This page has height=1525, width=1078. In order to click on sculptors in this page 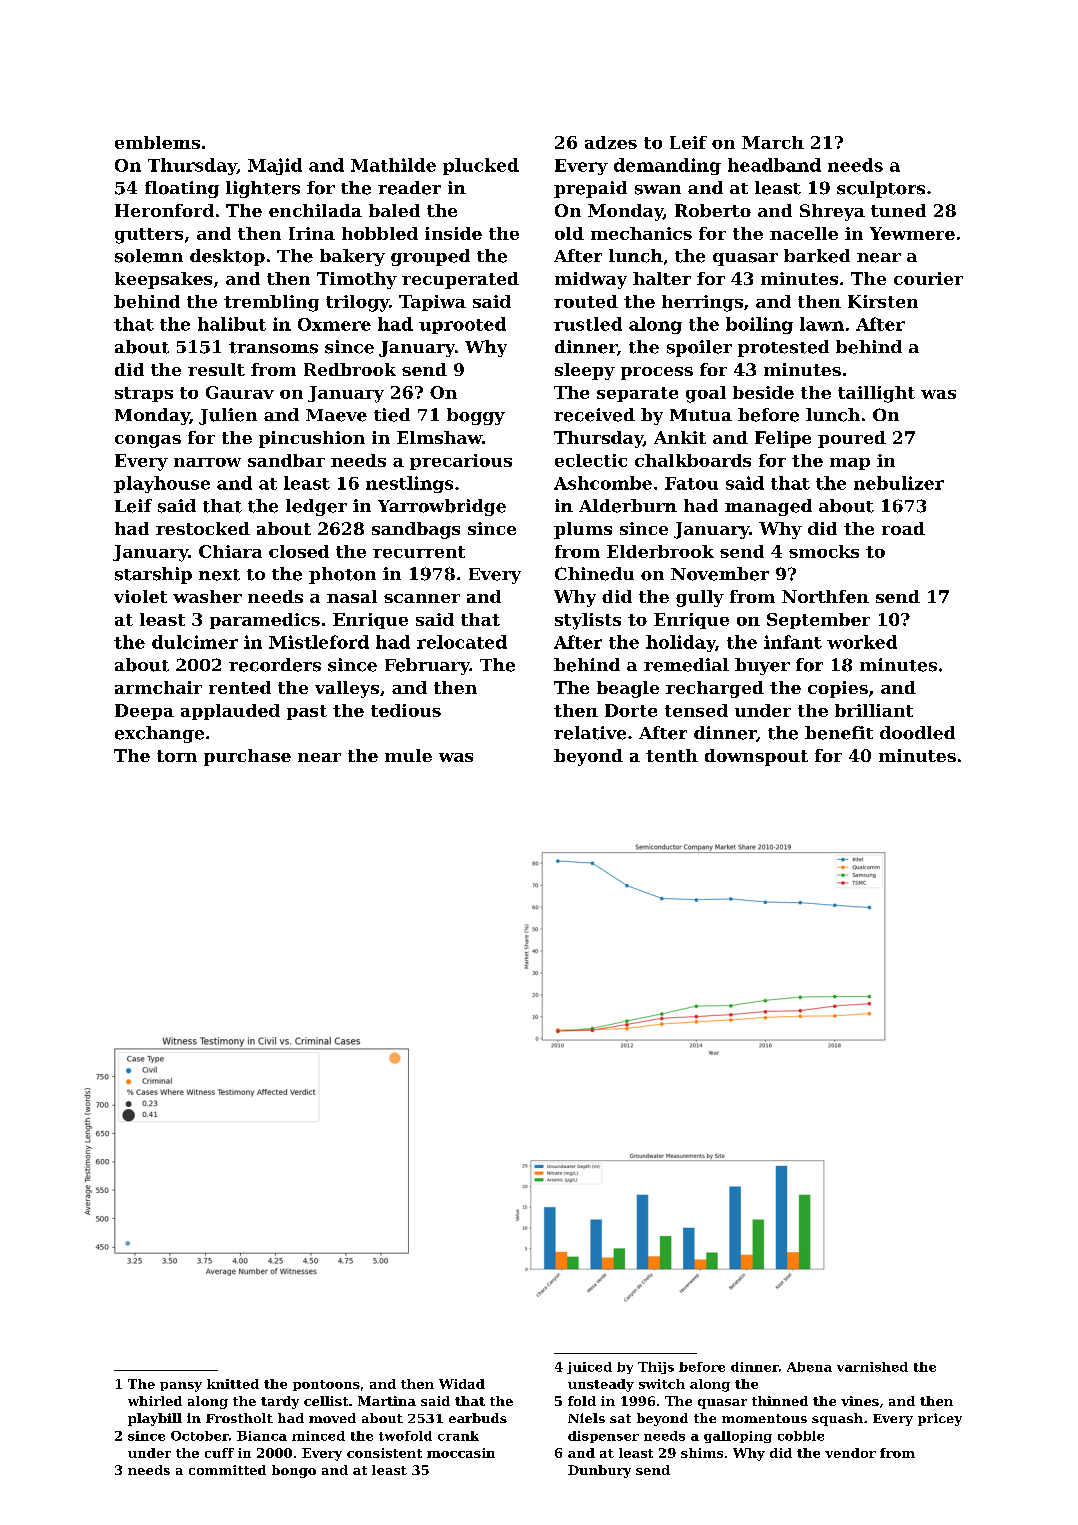, I will do `click(881, 189)`.
